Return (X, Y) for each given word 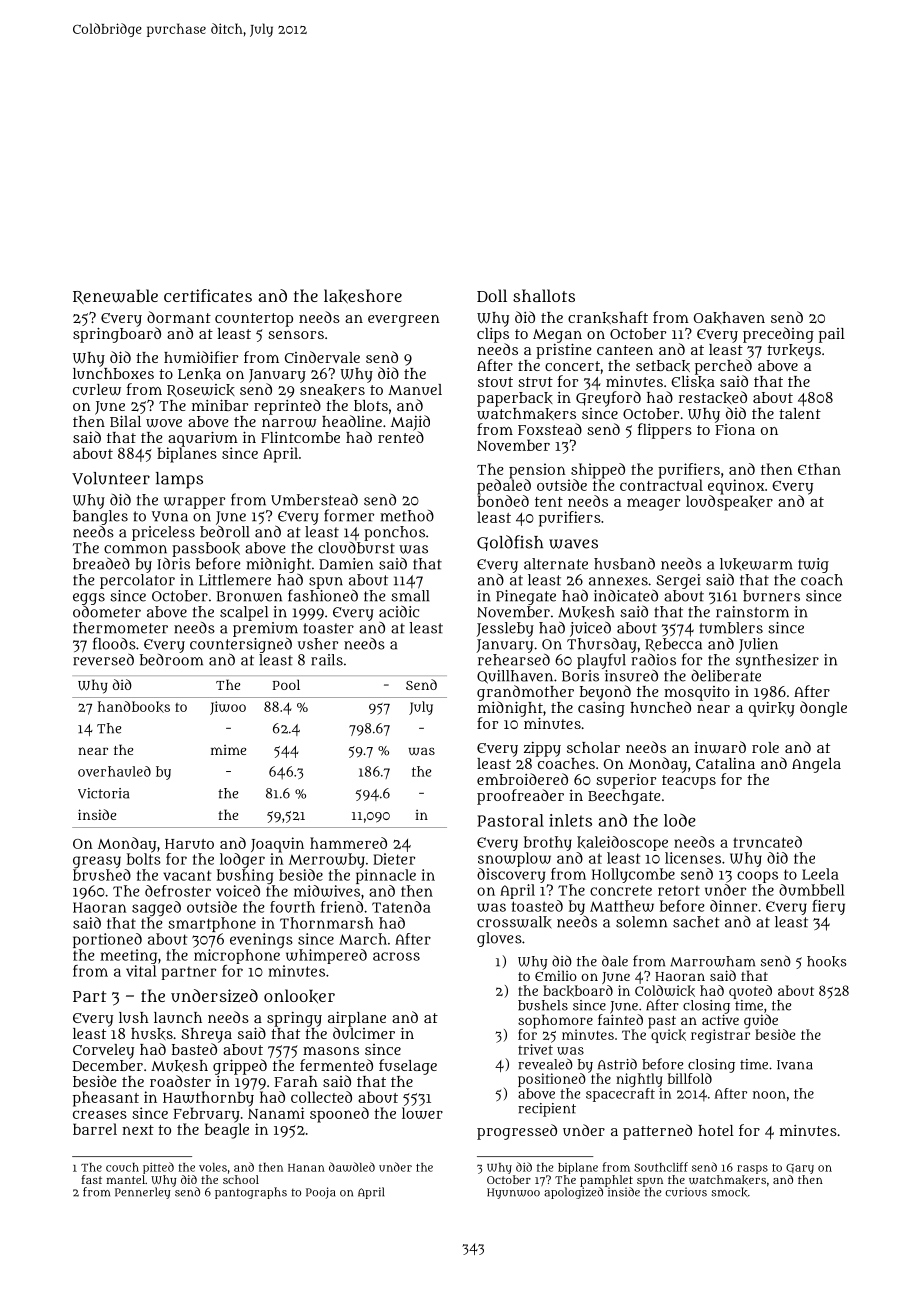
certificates (208, 295)
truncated (767, 842)
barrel (95, 1129)
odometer (107, 611)
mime (228, 750)
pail (832, 335)
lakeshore (363, 296)
